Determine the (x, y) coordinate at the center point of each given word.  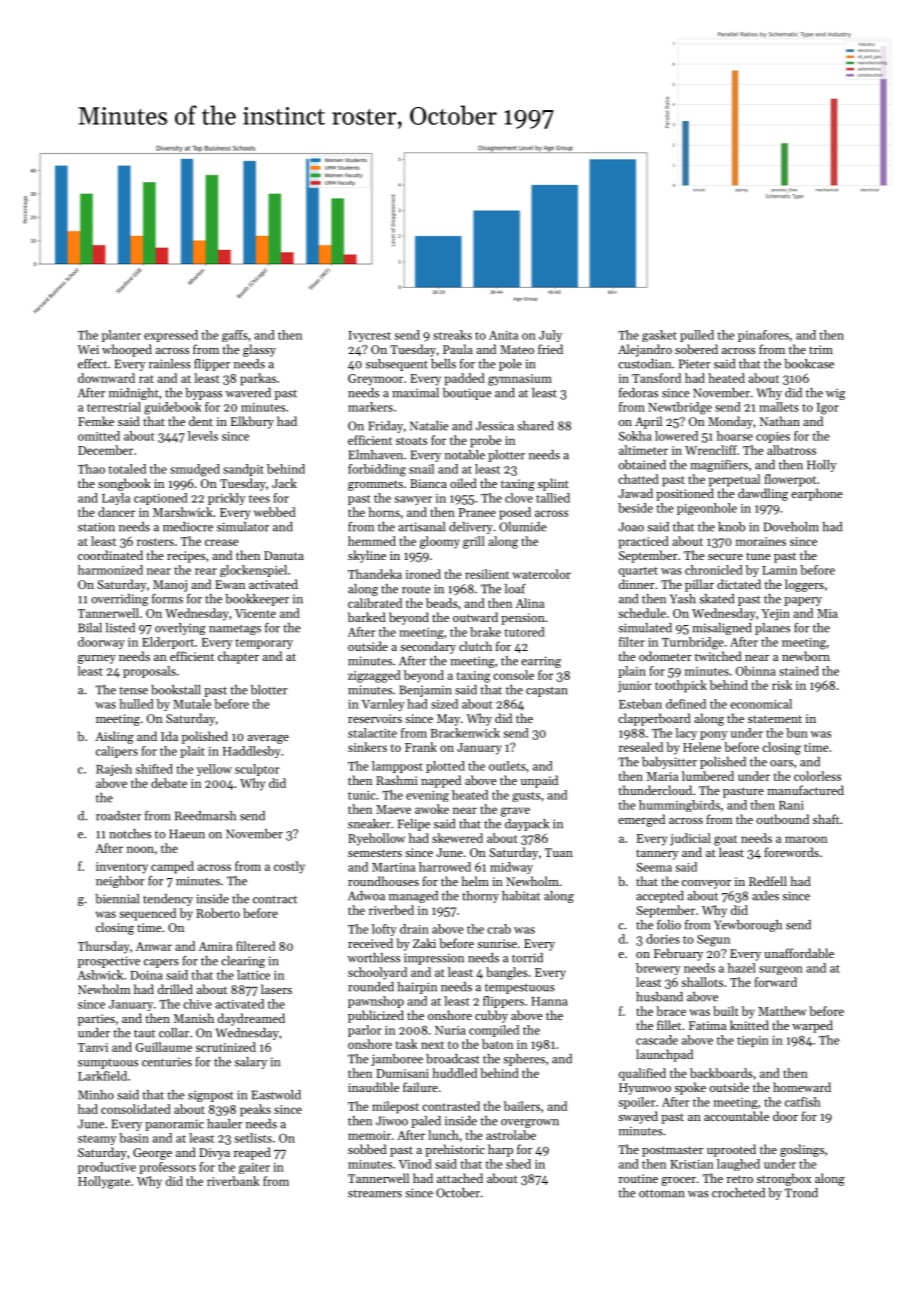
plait (192, 752)
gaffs (235, 336)
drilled (175, 989)
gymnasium (520, 380)
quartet (638, 572)
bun (797, 733)
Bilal (90, 628)
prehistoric (455, 1150)
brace (671, 1011)
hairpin (417, 988)
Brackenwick (465, 733)
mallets (779, 407)
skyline (367, 556)
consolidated (136, 1109)
